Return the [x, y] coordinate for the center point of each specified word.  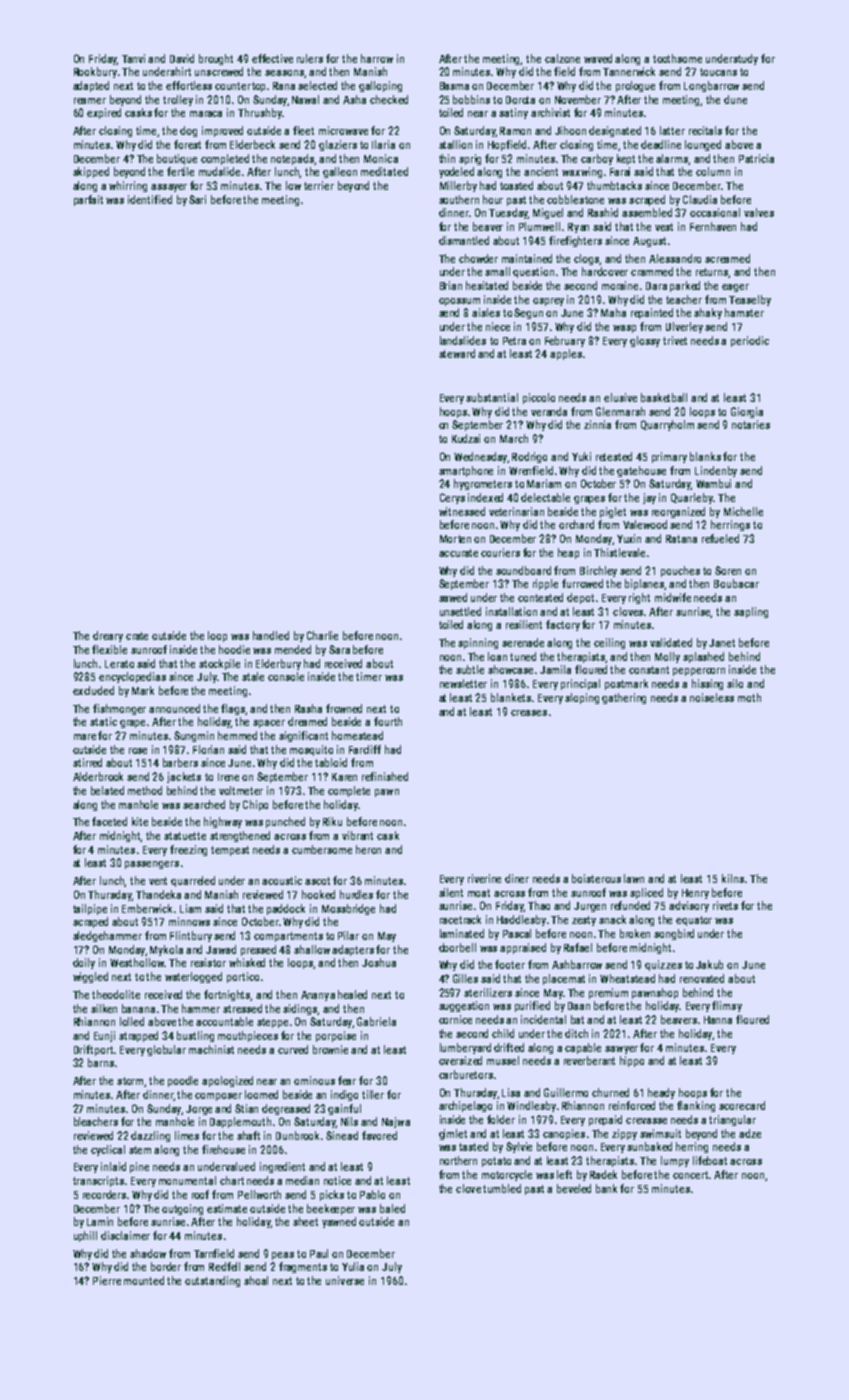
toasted [516, 185]
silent [451, 892]
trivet [675, 340]
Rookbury [95, 72]
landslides [463, 340]
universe [345, 1280]
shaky [708, 313]
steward [457, 353]
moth [749, 697]
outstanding [212, 1281]
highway [223, 822]
